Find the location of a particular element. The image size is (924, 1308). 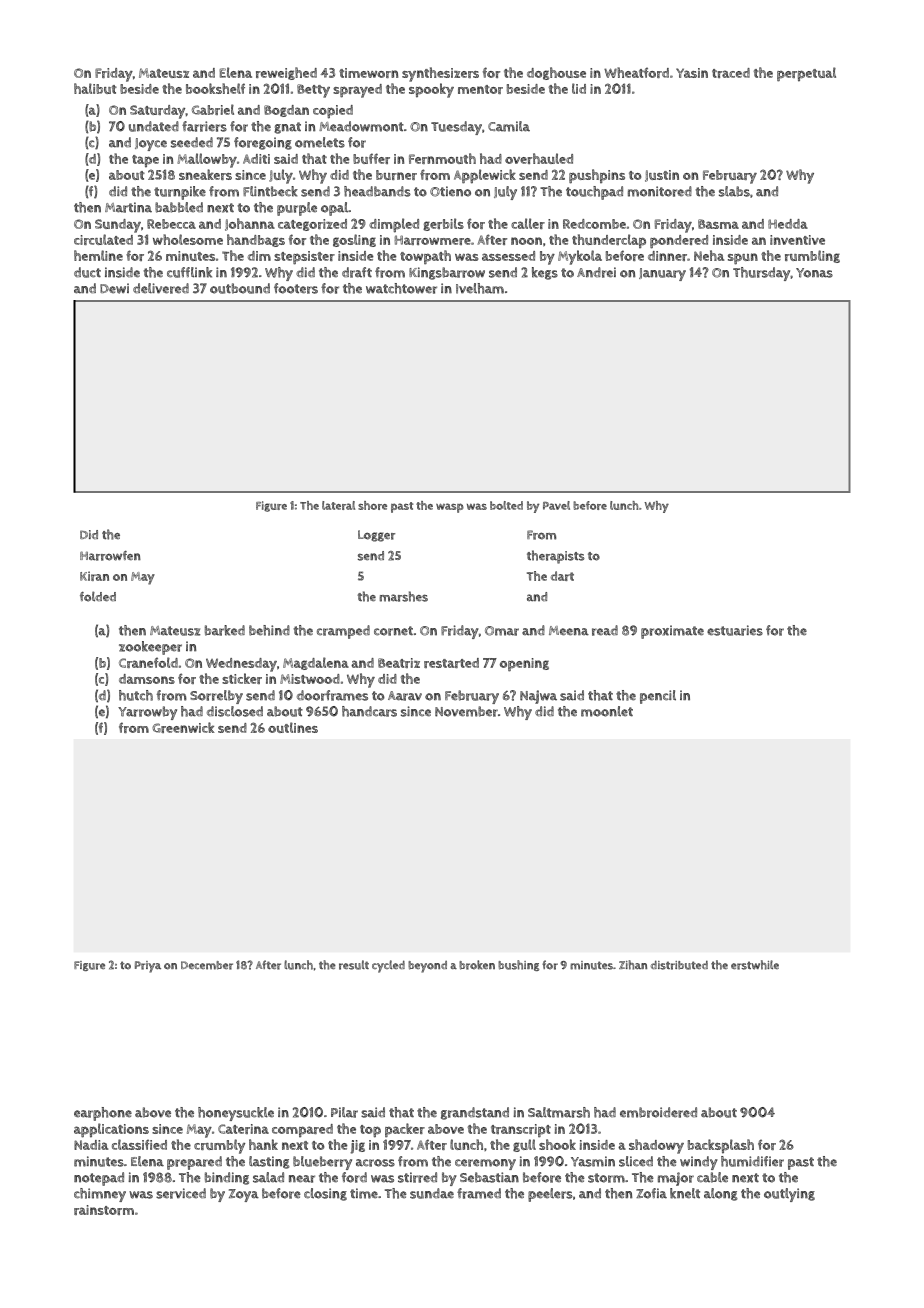

Cranefold is located at coordinates (148, 662).
